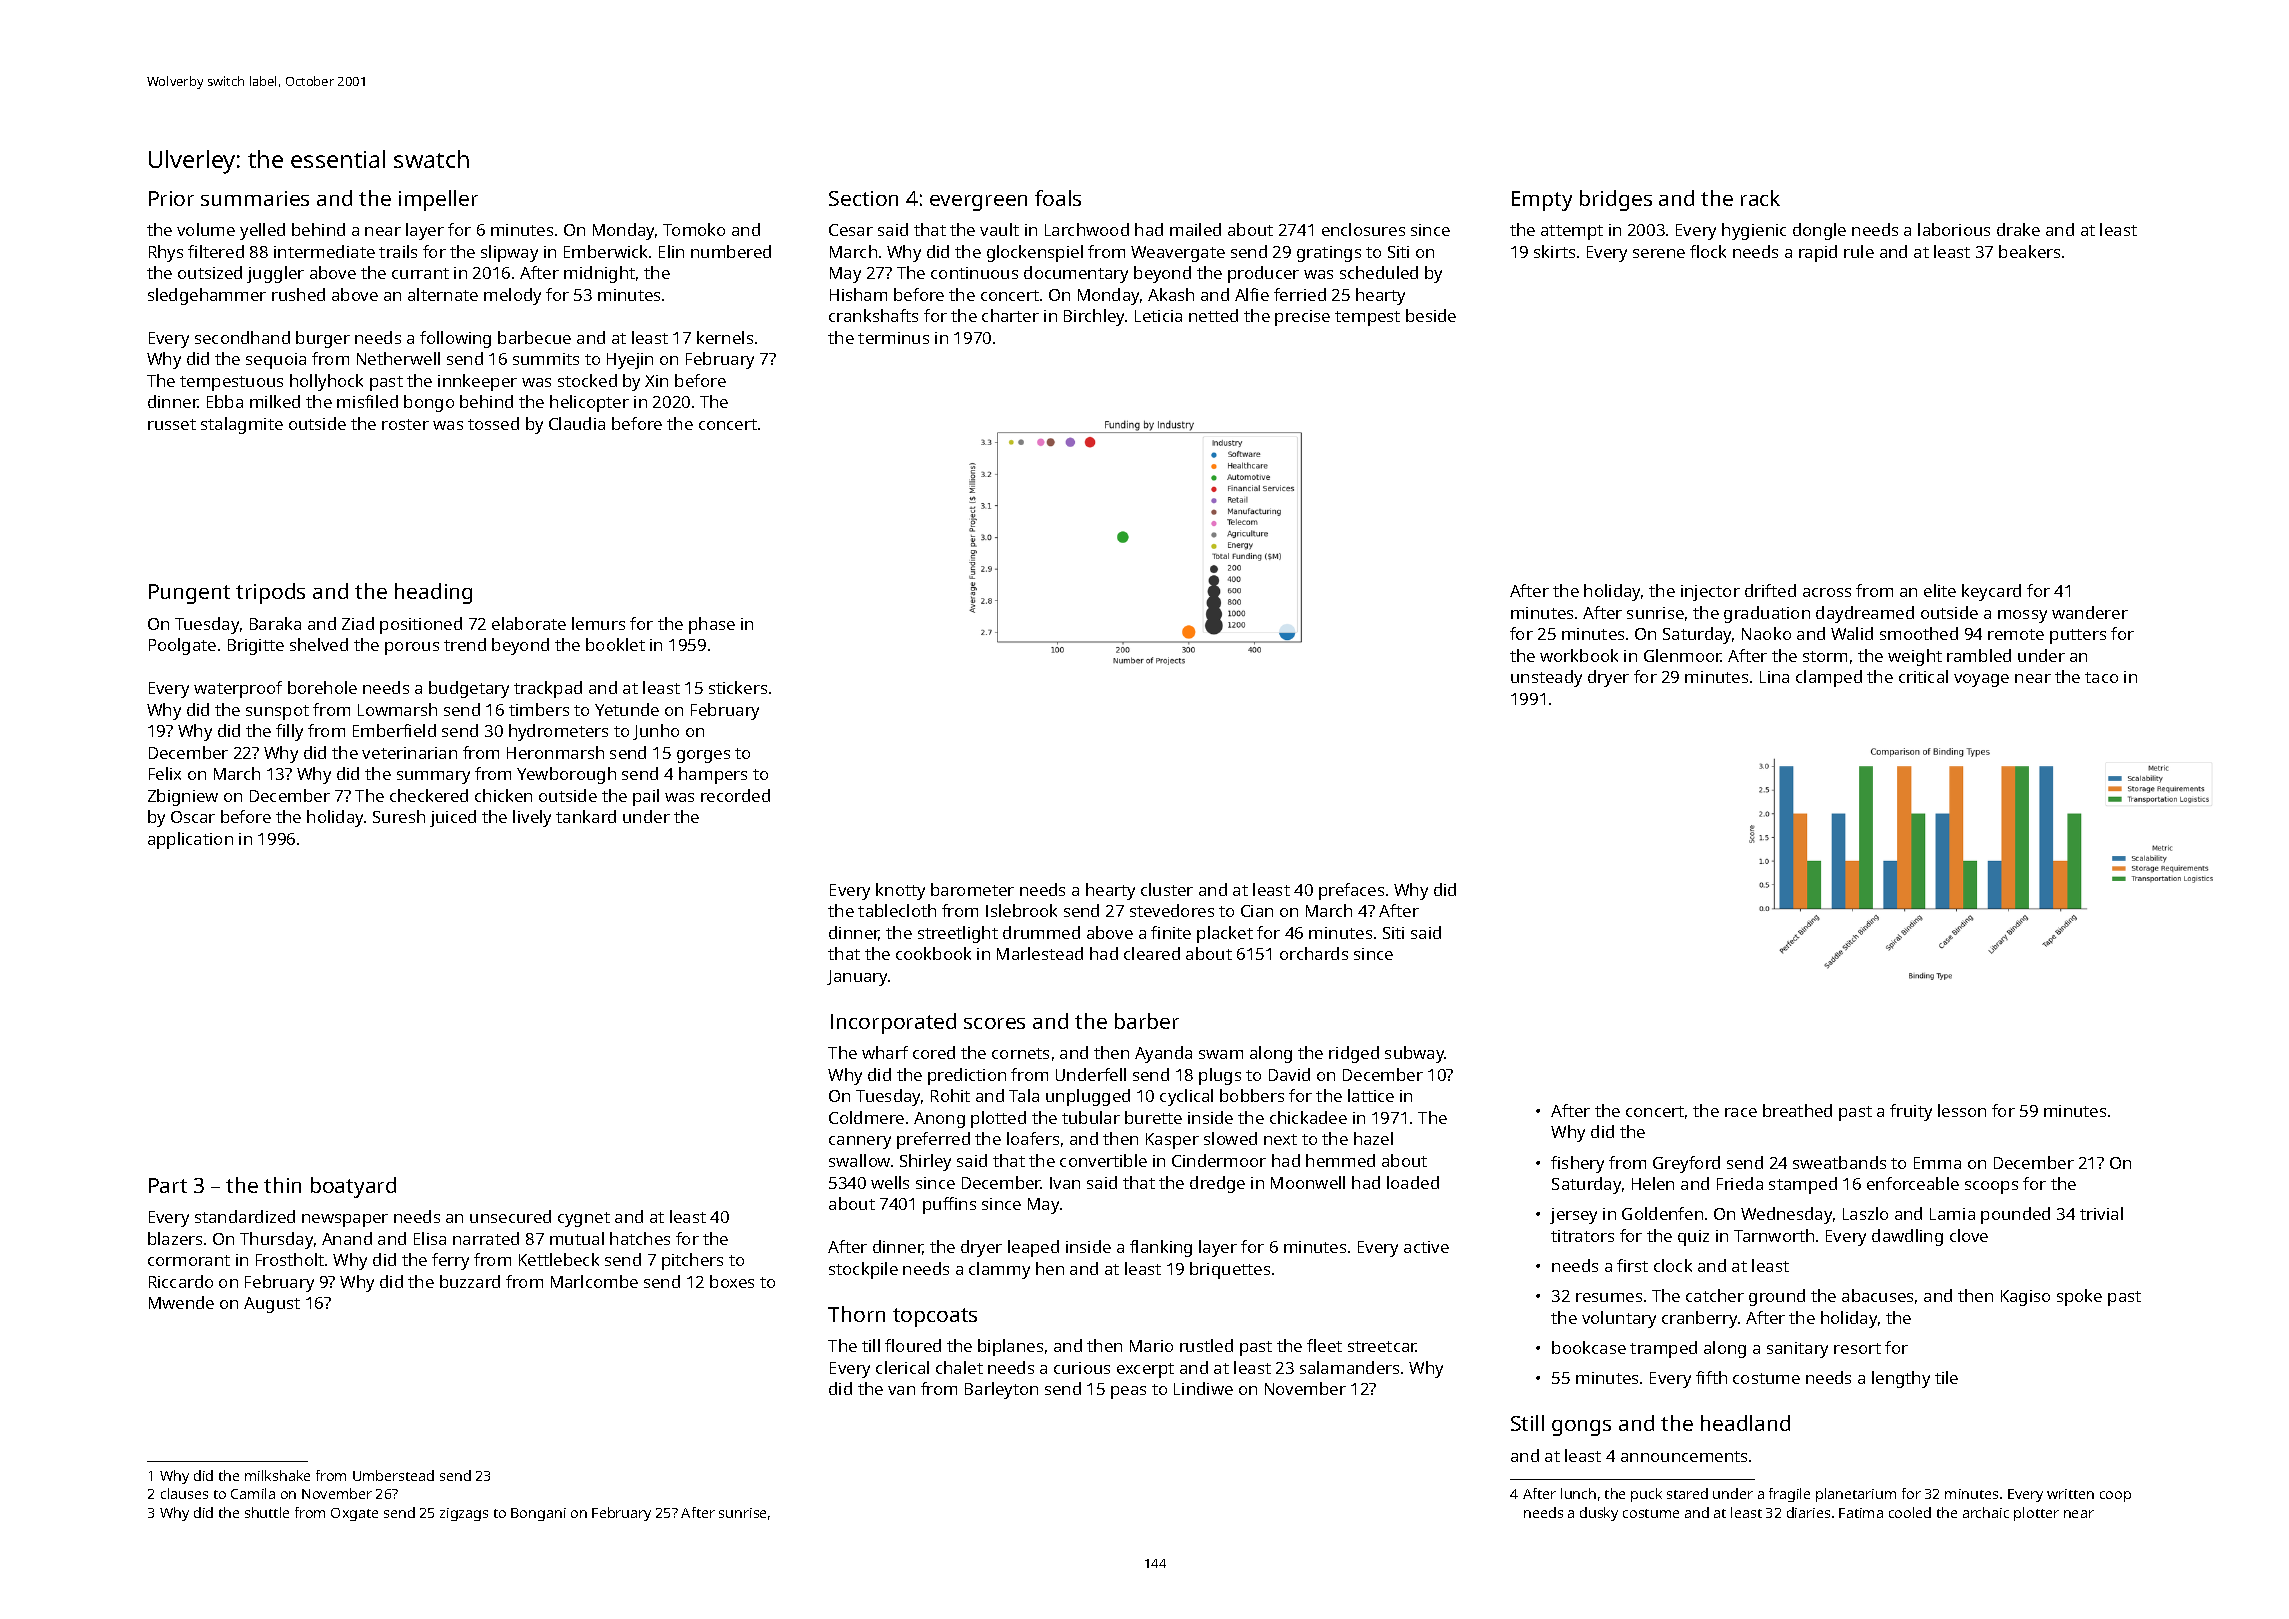 The height and width of the page is (1619, 2289). Describe the element at coordinates (1308, 1182) in the page. I see `Moonwell` at that location.
